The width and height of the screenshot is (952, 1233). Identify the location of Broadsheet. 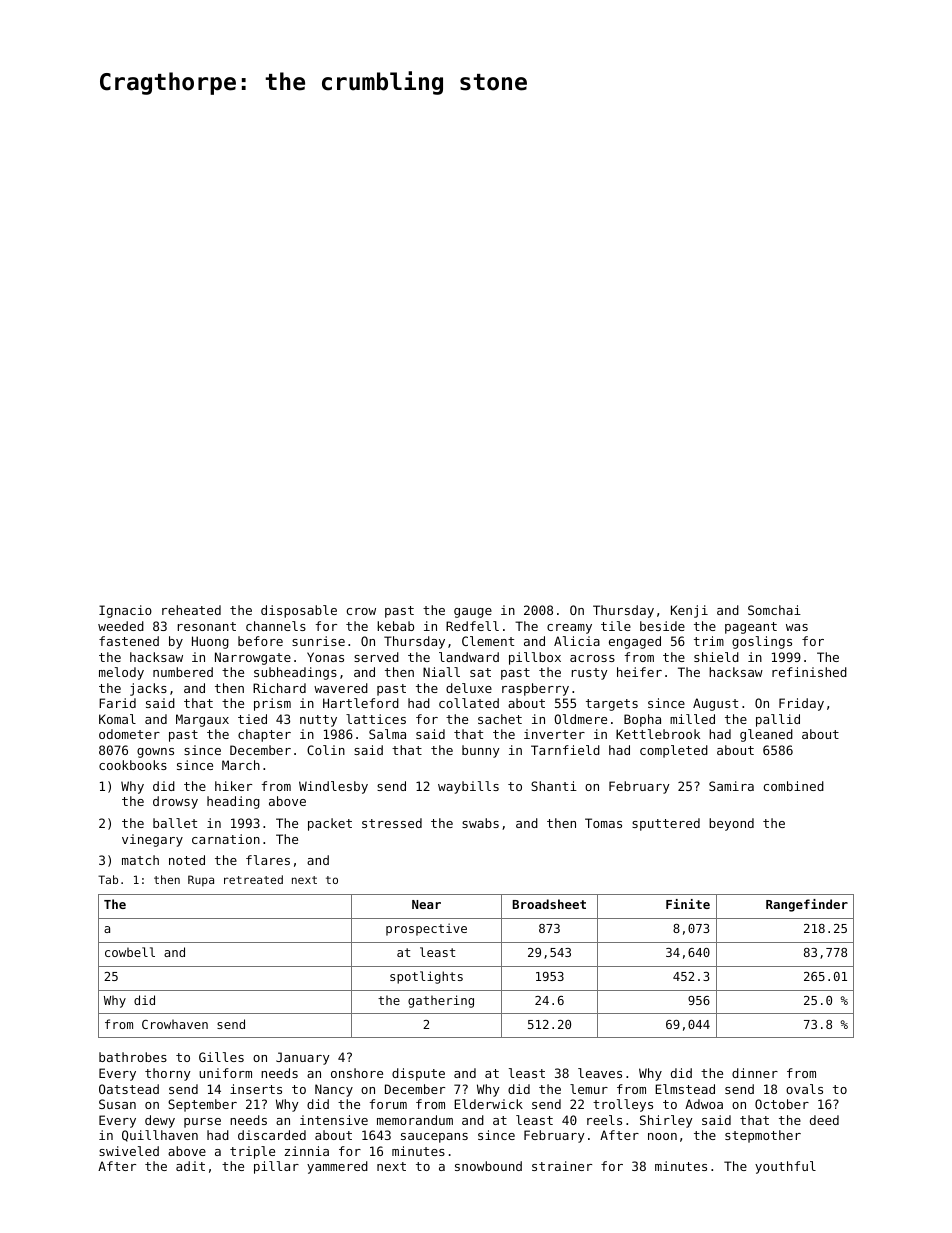
(549, 904).
